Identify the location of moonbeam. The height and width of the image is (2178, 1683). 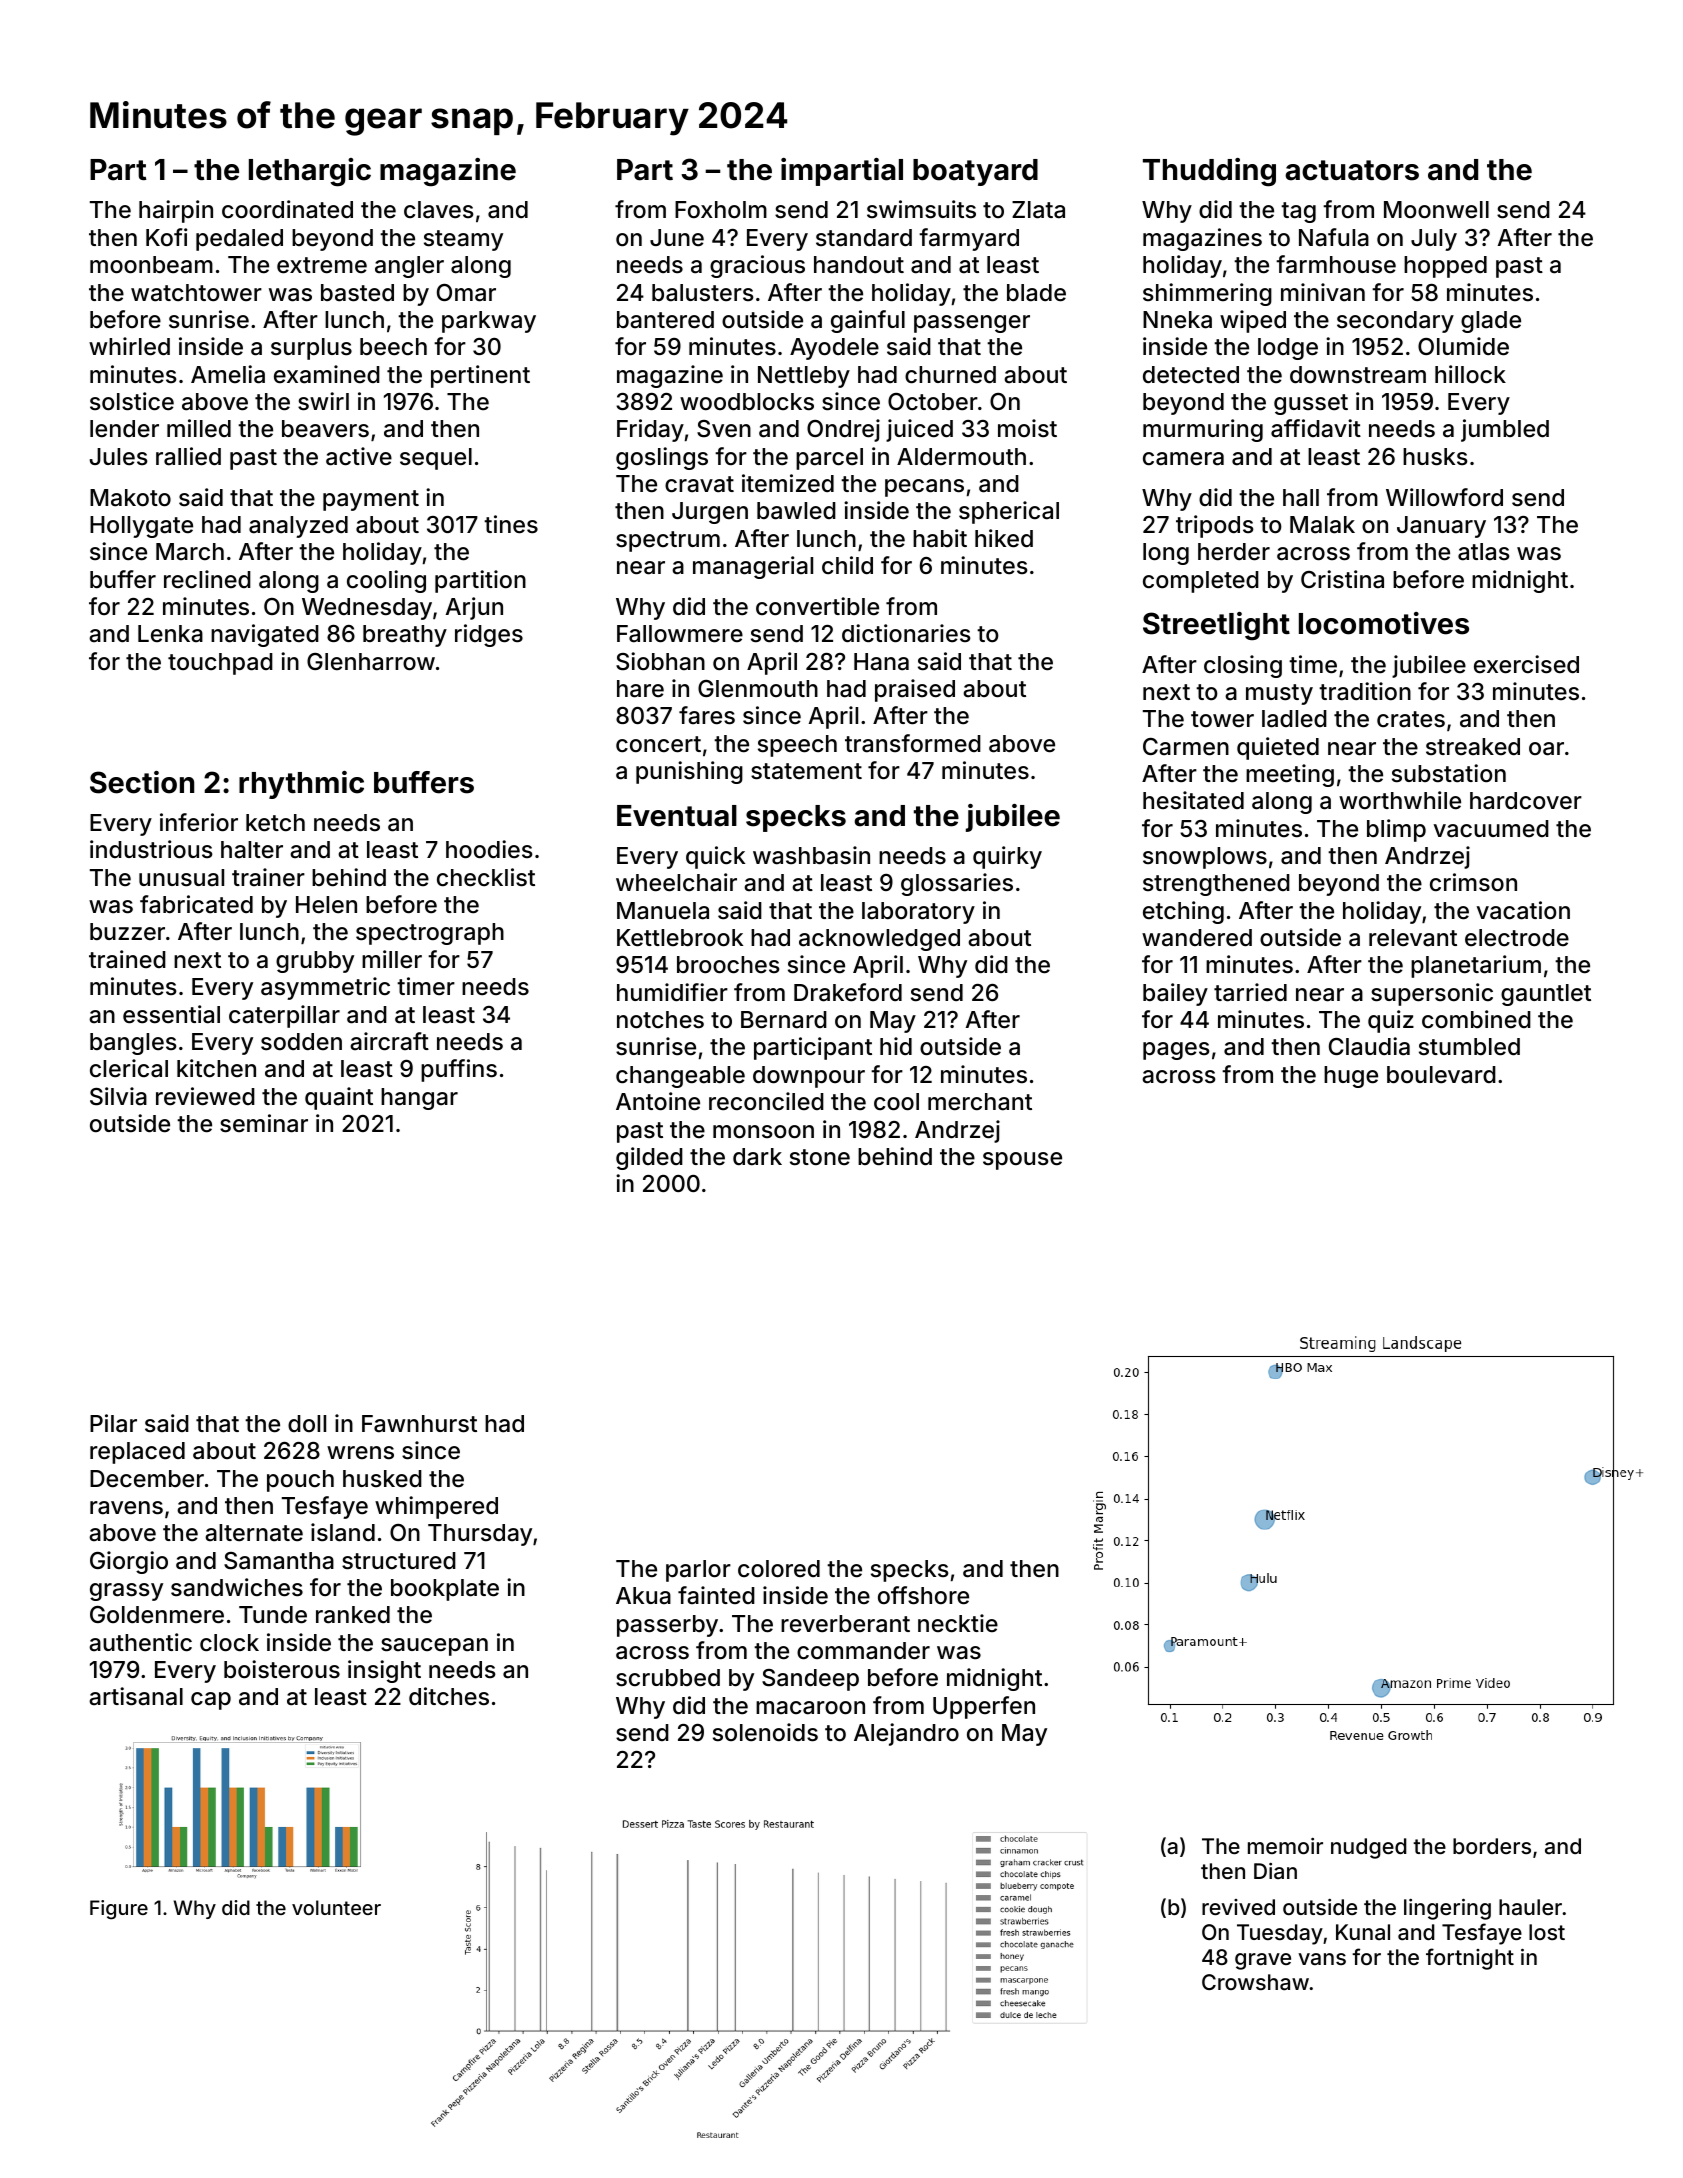
(151, 265).
